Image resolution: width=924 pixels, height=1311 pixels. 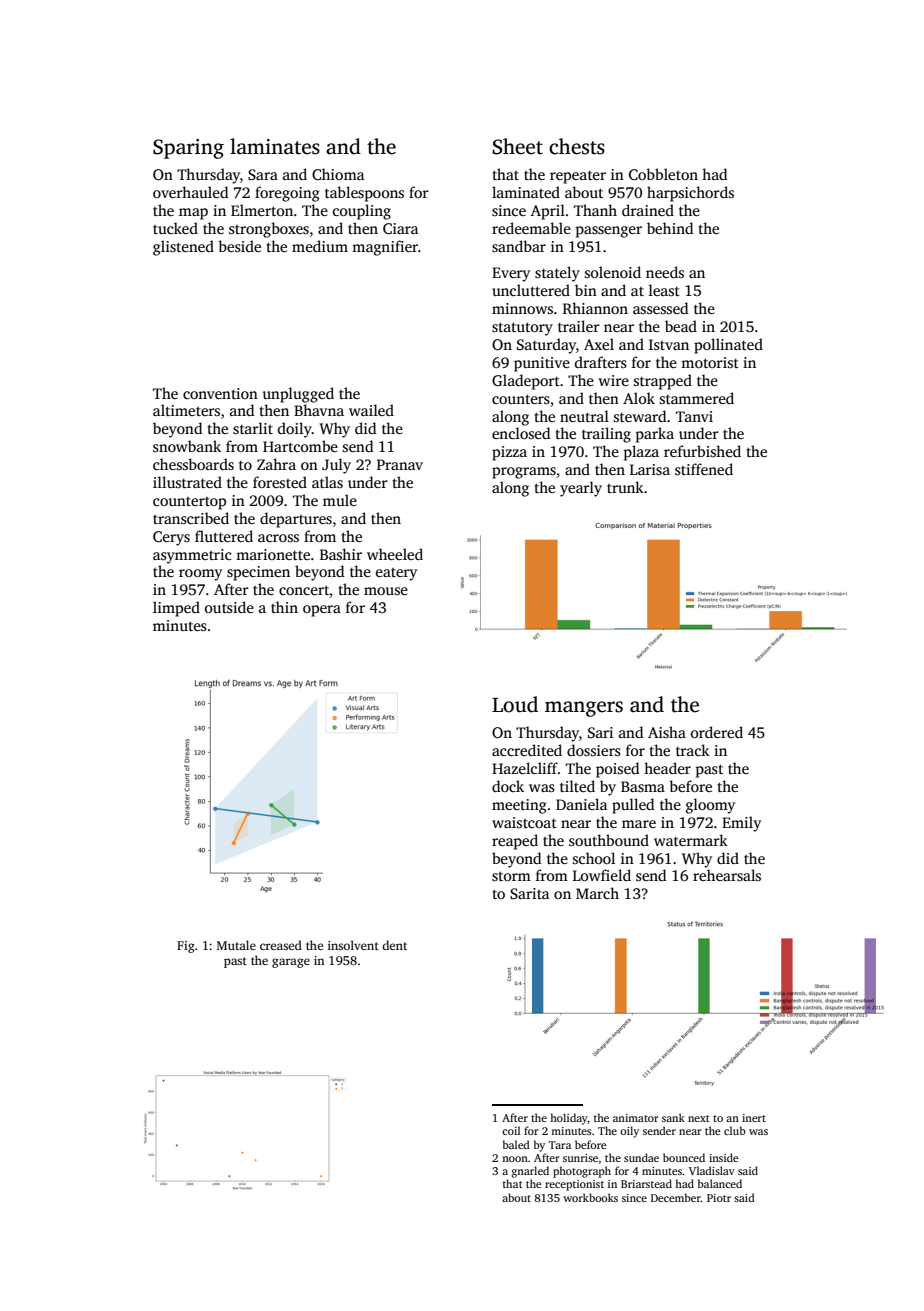 What do you see at coordinates (236, 945) in the screenshot?
I see `Mutale` at bounding box center [236, 945].
